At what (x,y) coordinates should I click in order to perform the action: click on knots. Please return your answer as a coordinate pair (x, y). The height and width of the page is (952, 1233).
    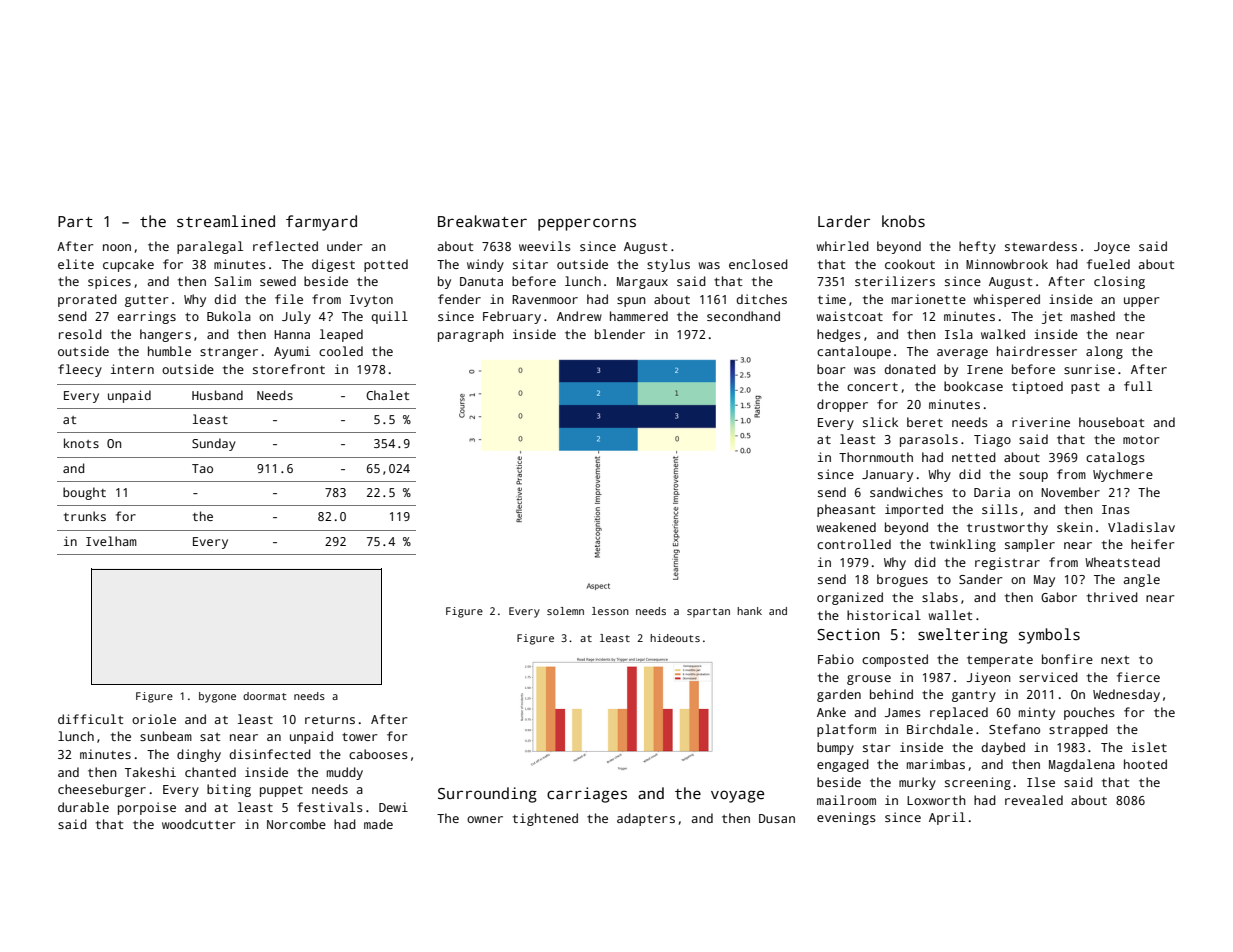
    Looking at the image, I should click on (81, 443).
